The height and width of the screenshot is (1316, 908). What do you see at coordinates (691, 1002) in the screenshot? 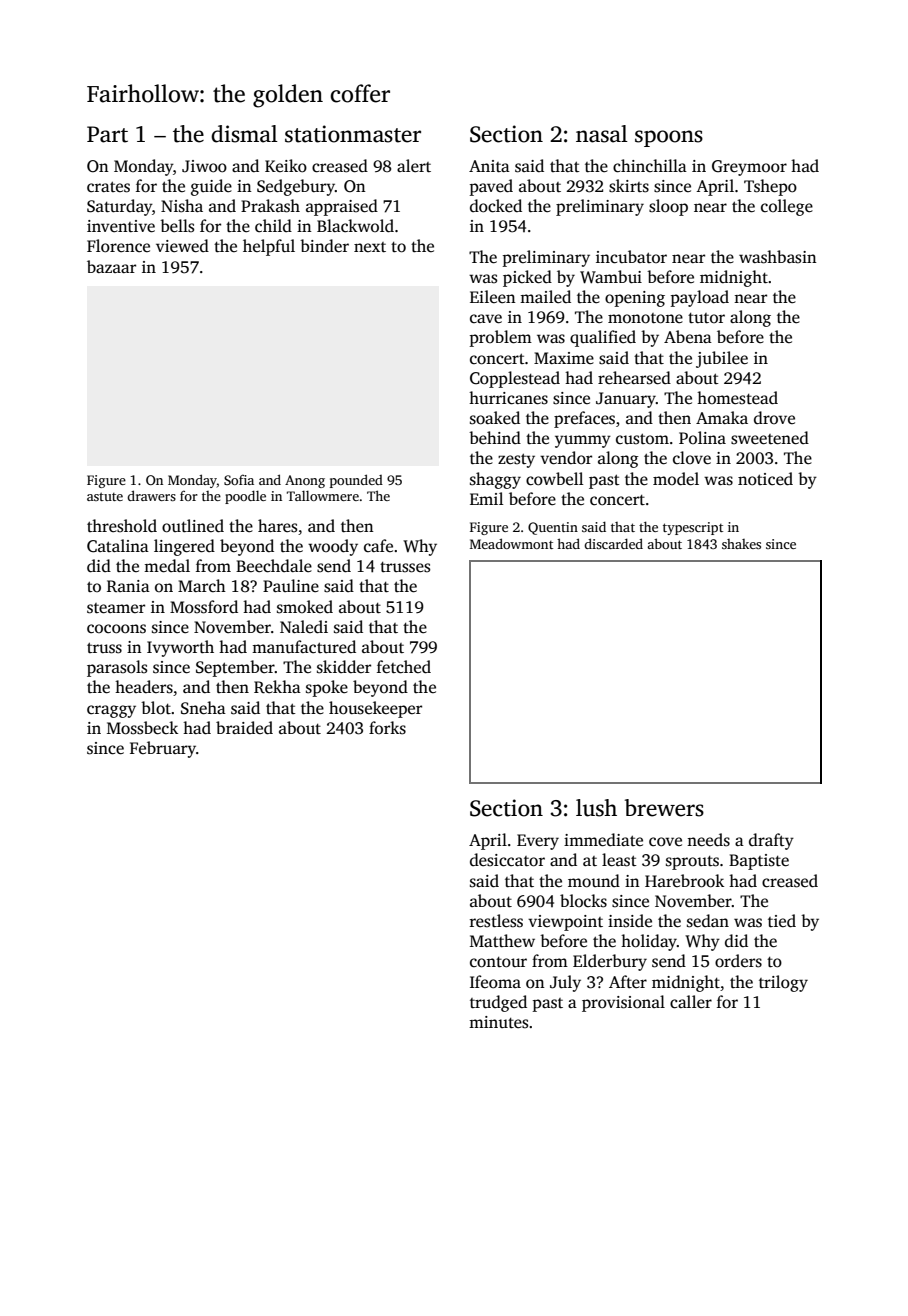
I see `caller` at bounding box center [691, 1002].
